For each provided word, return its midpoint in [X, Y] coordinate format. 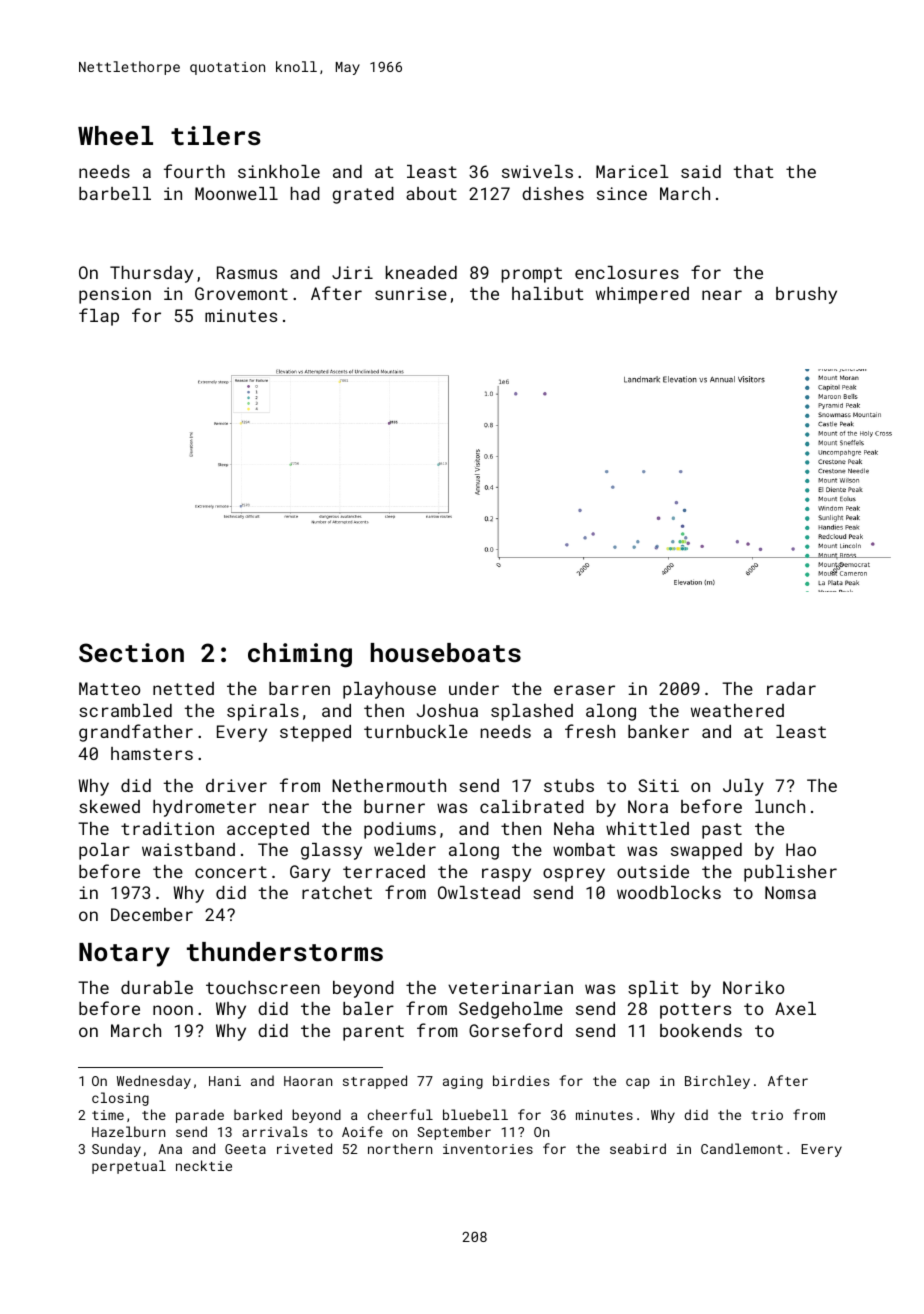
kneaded [421, 272]
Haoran [308, 1081]
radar [791, 688]
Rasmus [247, 272]
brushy [806, 295]
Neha [574, 828]
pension [115, 295]
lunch [780, 806]
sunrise [411, 293]
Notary [124, 955]
